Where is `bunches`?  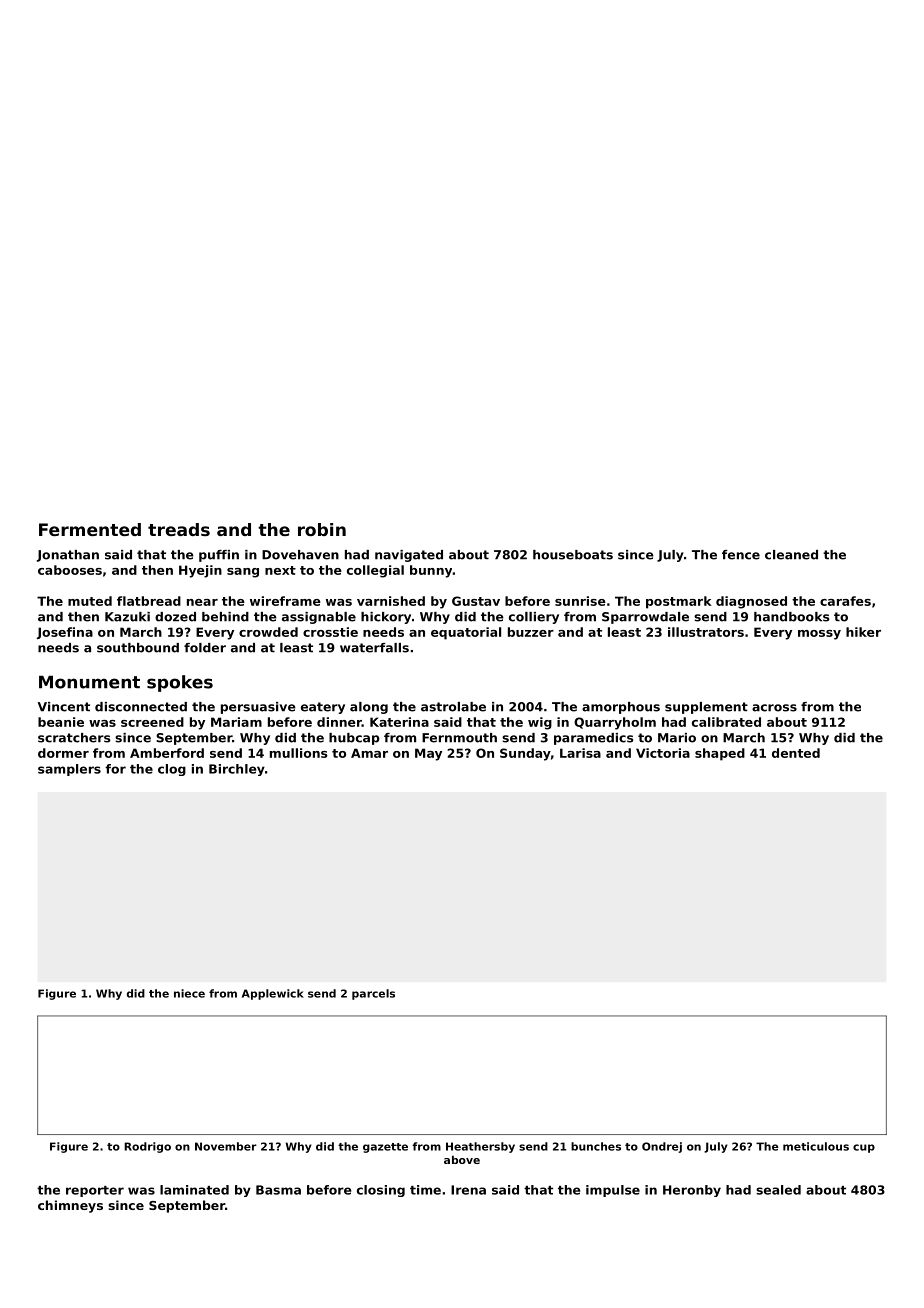
bunches is located at coordinates (596, 1146).
